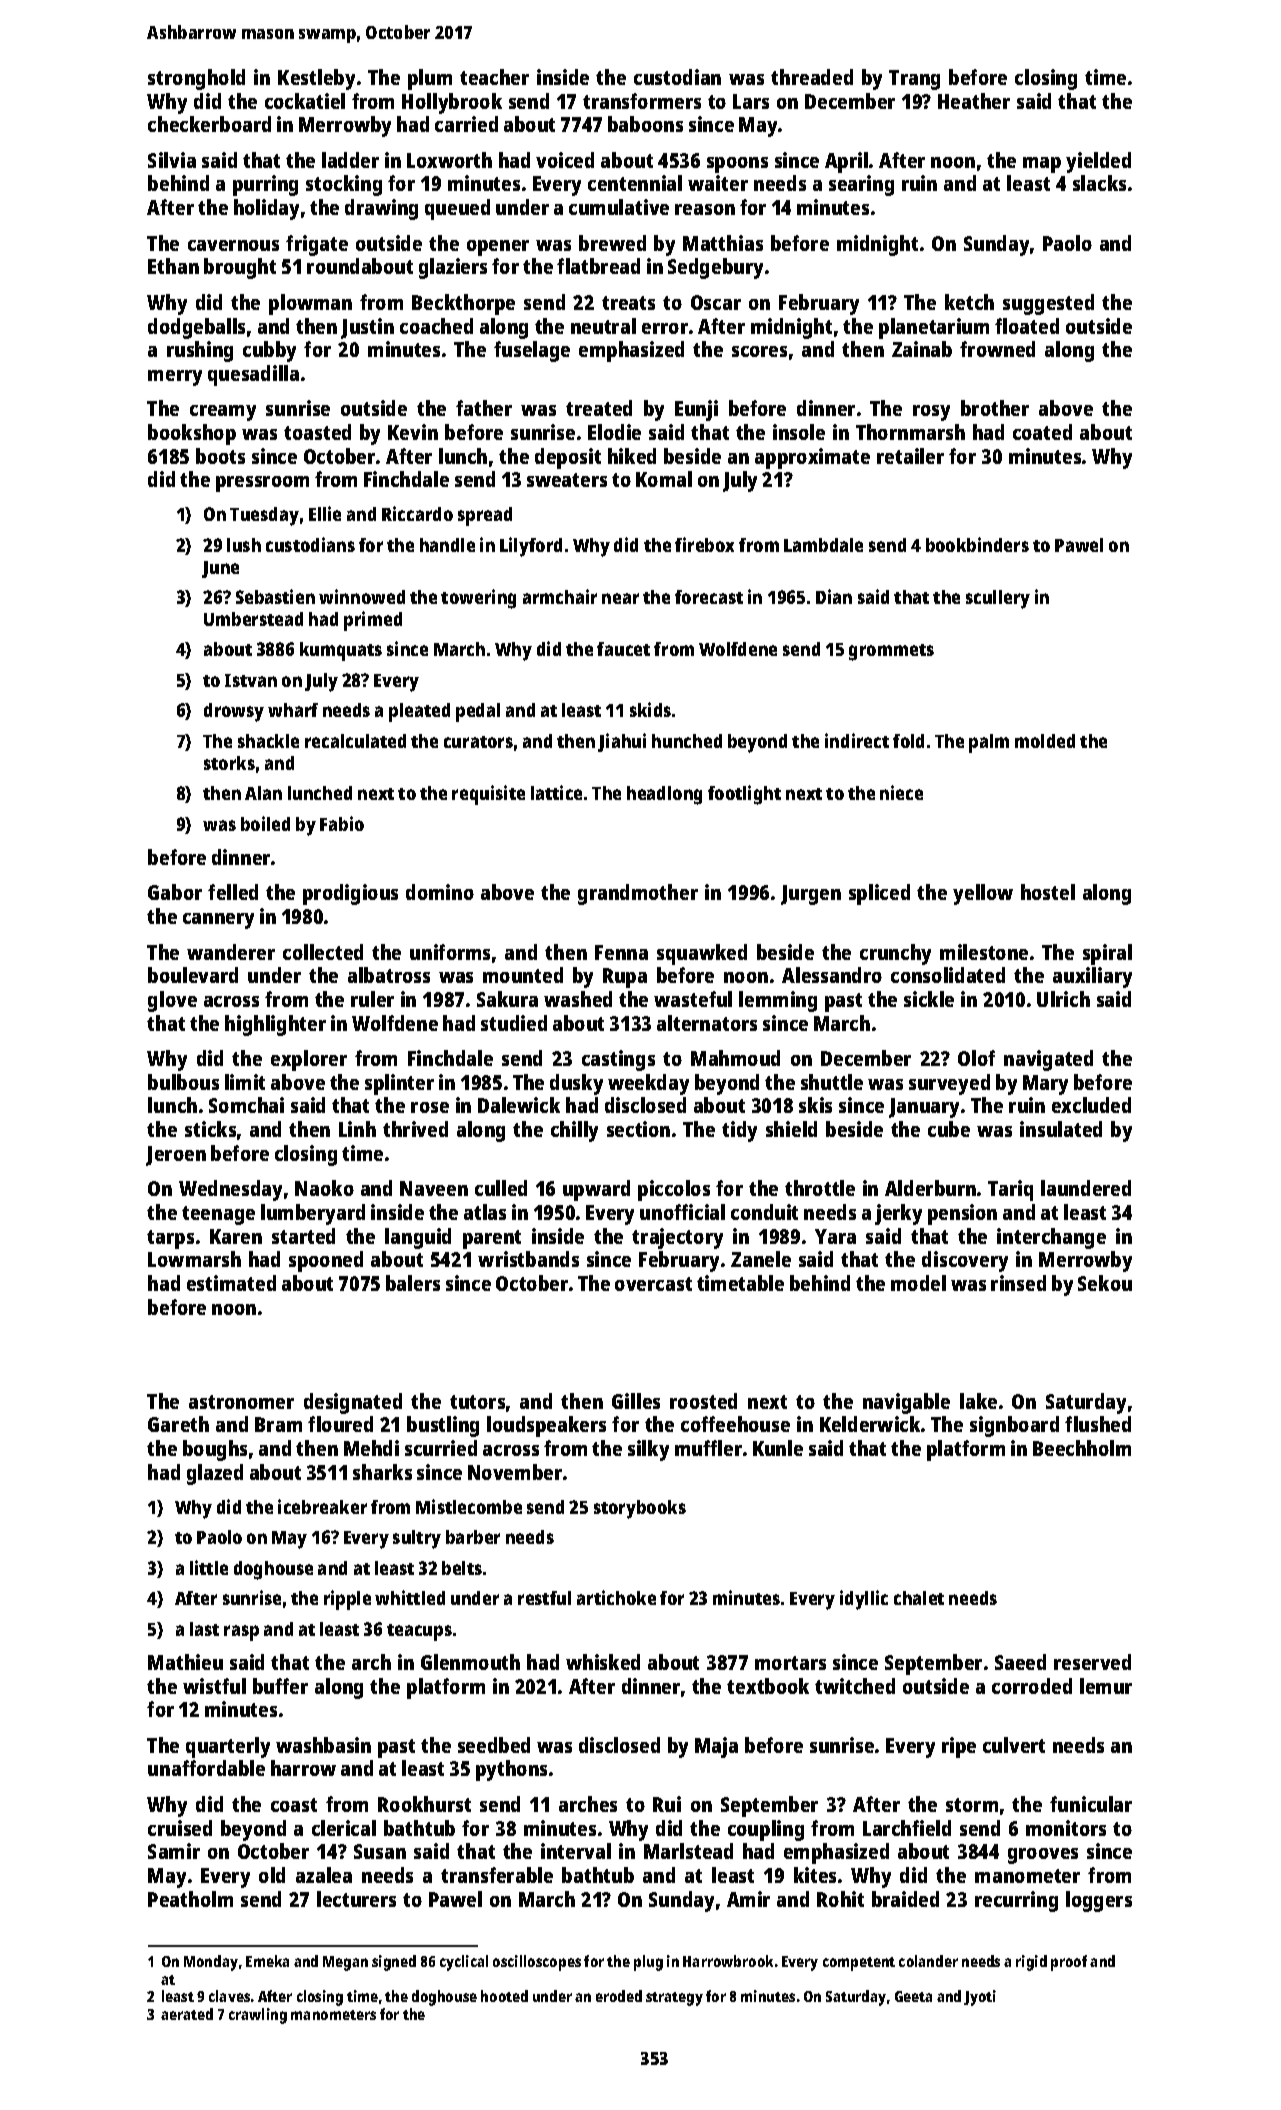  What do you see at coordinates (187, 2014) in the screenshot?
I see `aerated` at bounding box center [187, 2014].
